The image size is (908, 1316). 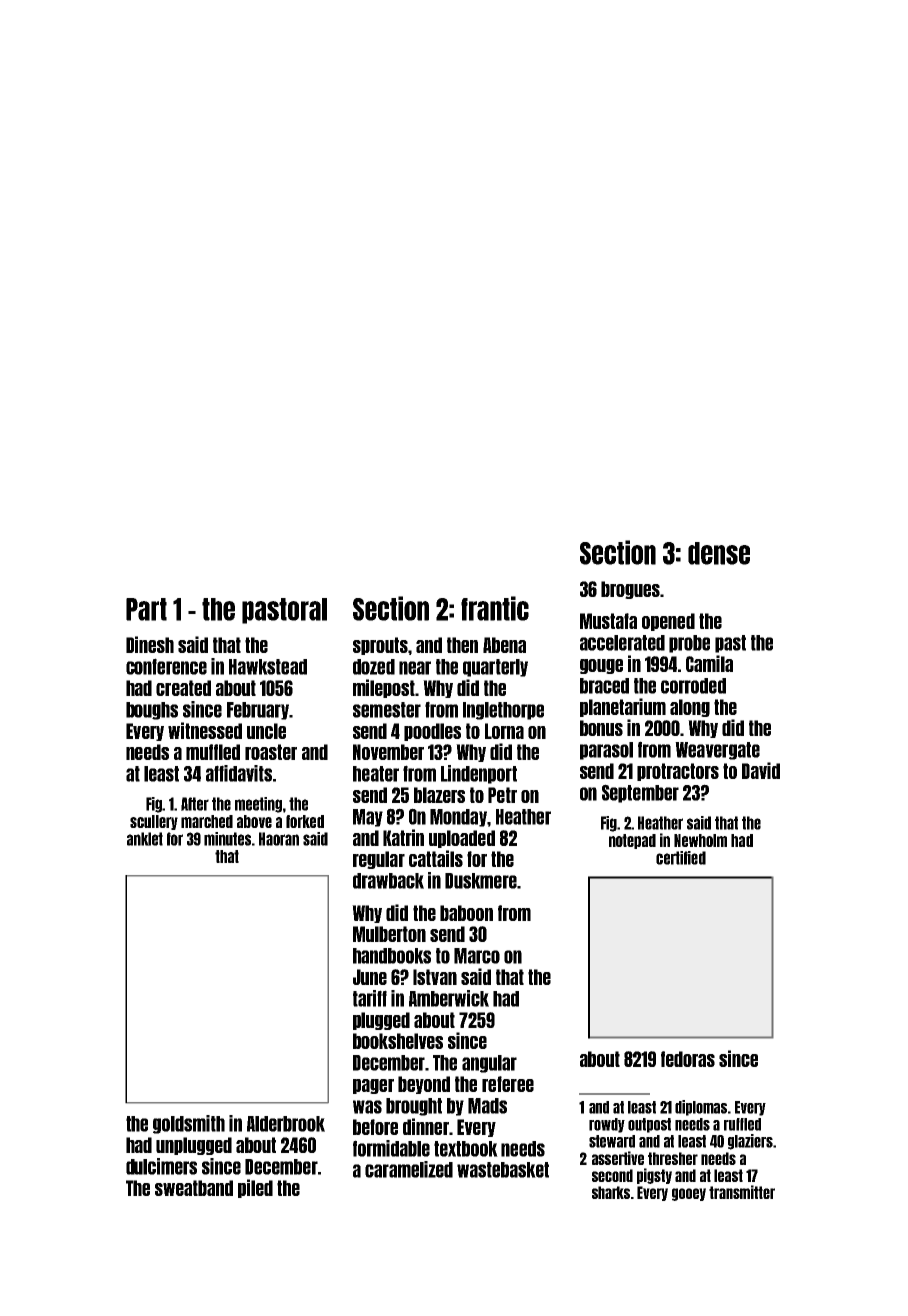 What do you see at coordinates (622, 643) in the document?
I see `accelerated` at bounding box center [622, 643].
